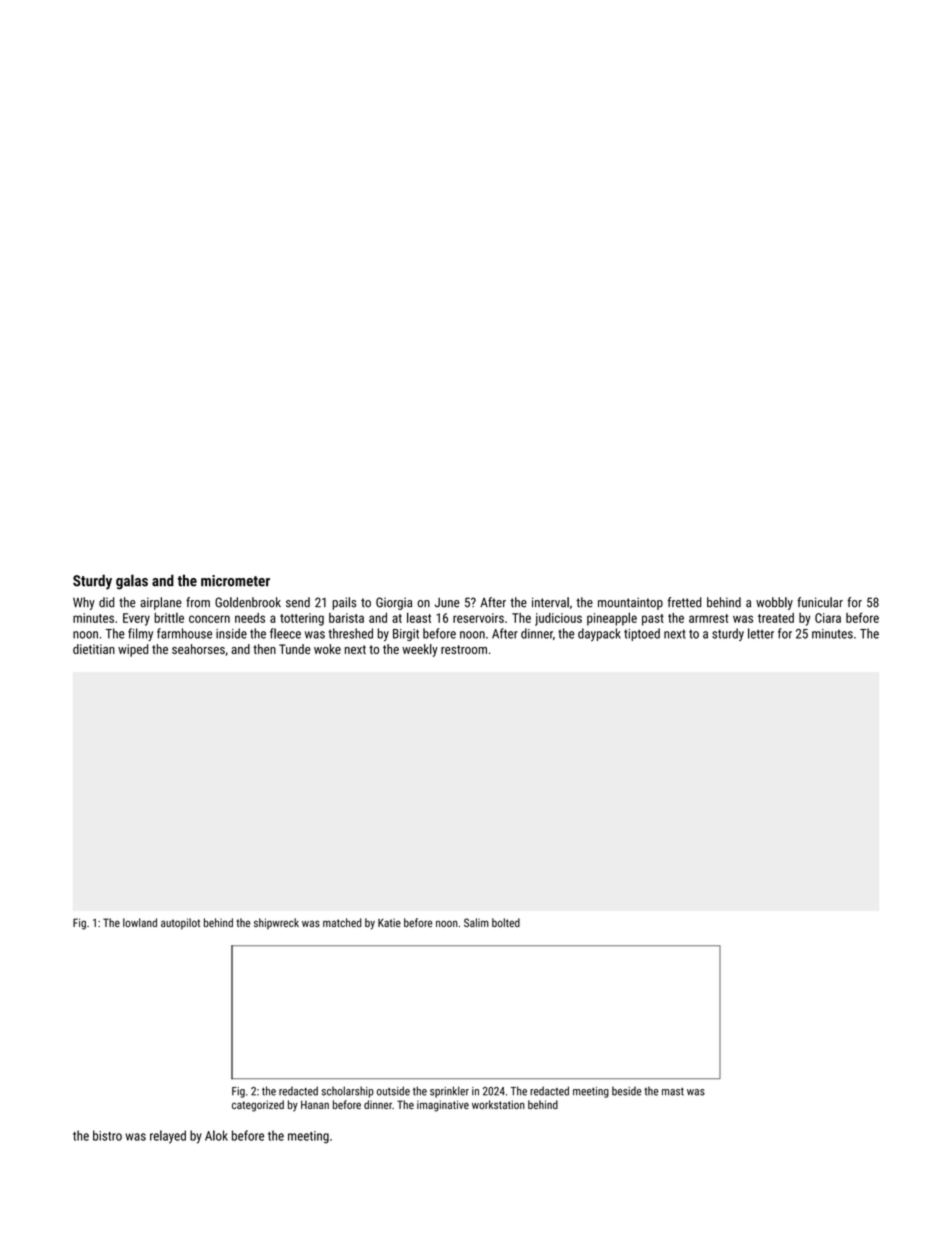 Image resolution: width=952 pixels, height=1233 pixels. What do you see at coordinates (107, 1135) in the screenshot?
I see `bistro` at bounding box center [107, 1135].
